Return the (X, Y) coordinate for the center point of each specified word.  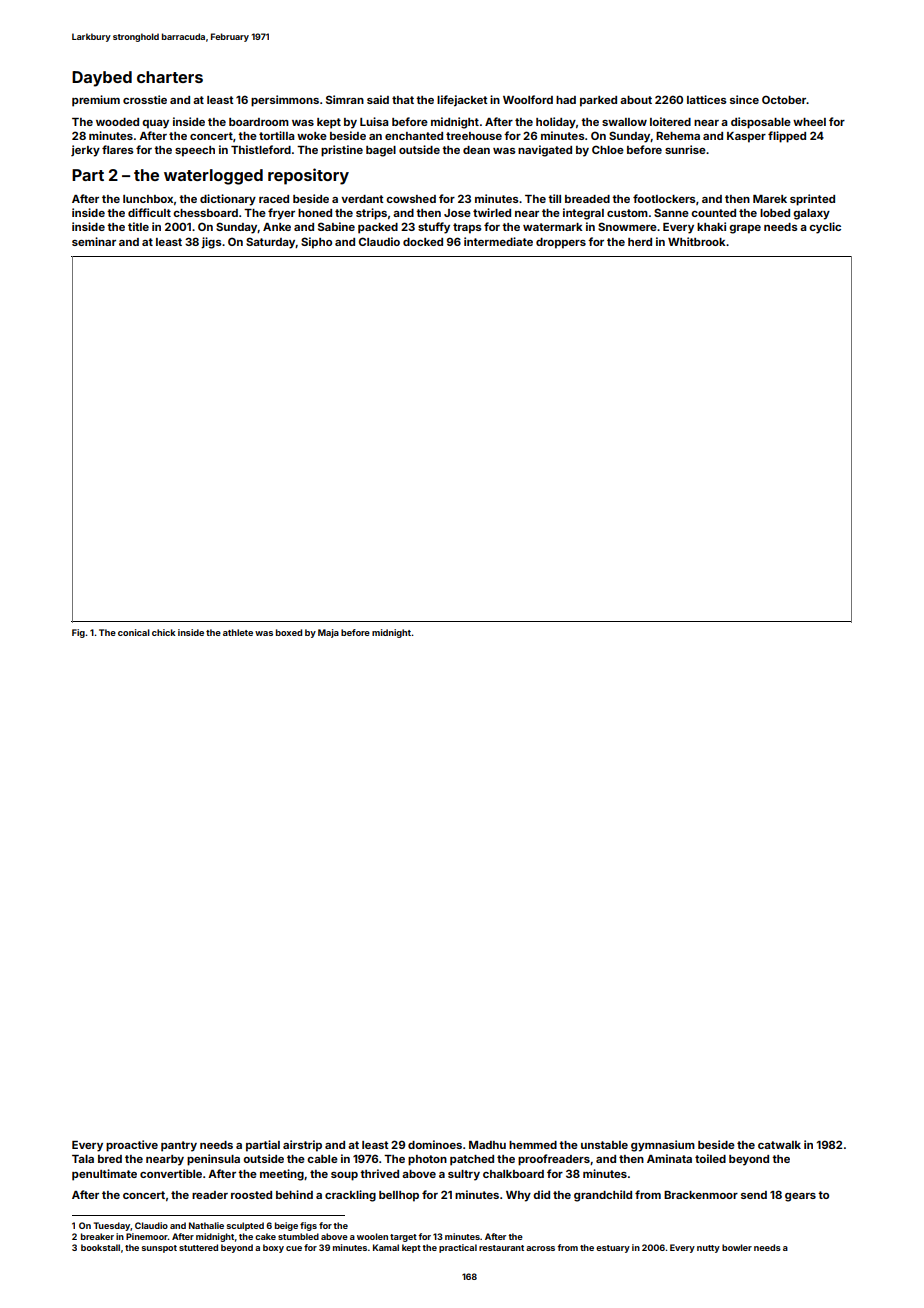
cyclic (825, 228)
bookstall (100, 1247)
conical (134, 632)
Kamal (386, 1247)
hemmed (533, 1145)
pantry (179, 1146)
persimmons (285, 101)
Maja (328, 633)
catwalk (779, 1145)
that (403, 100)
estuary (613, 1249)
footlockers (664, 198)
